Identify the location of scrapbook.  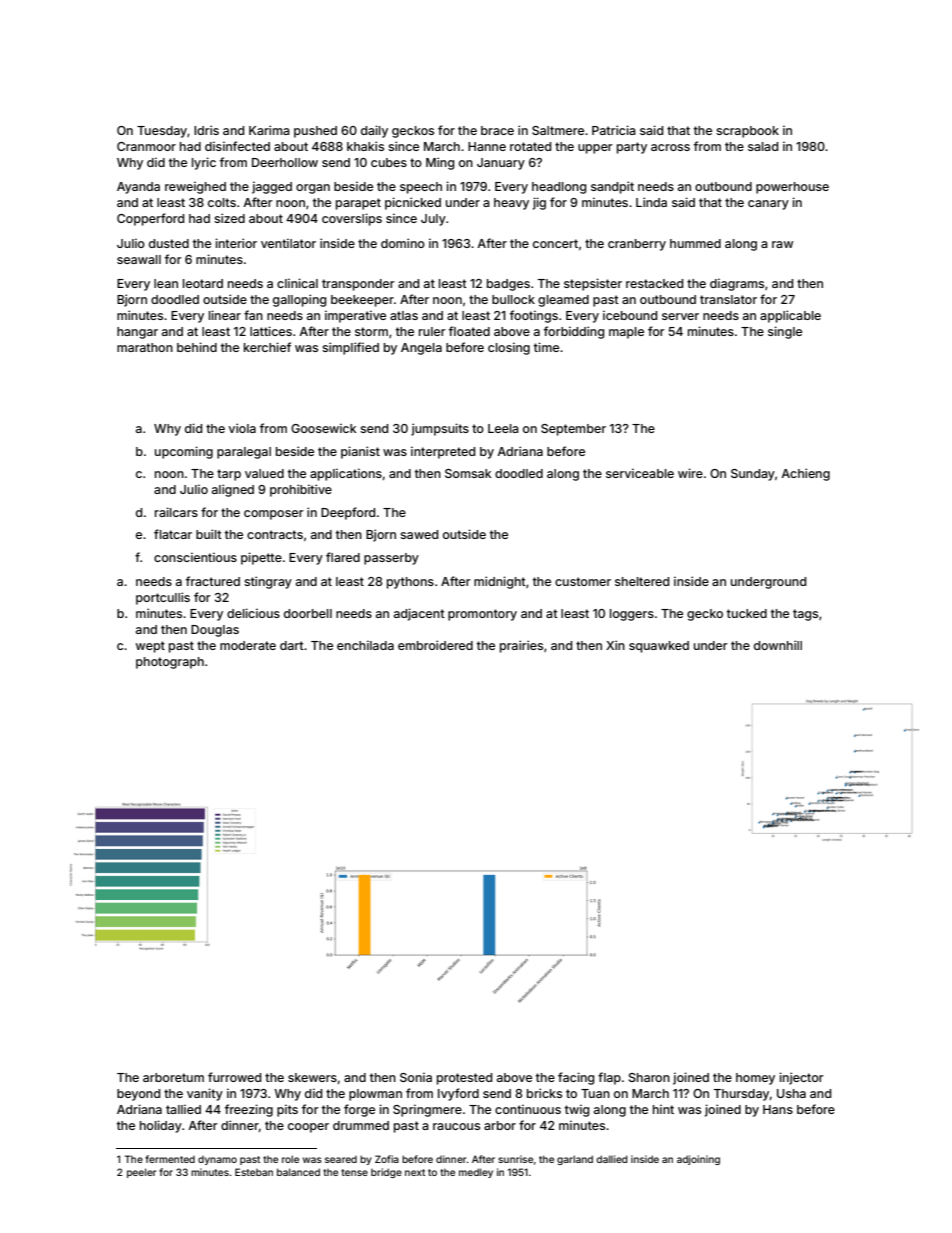
(747, 132).
